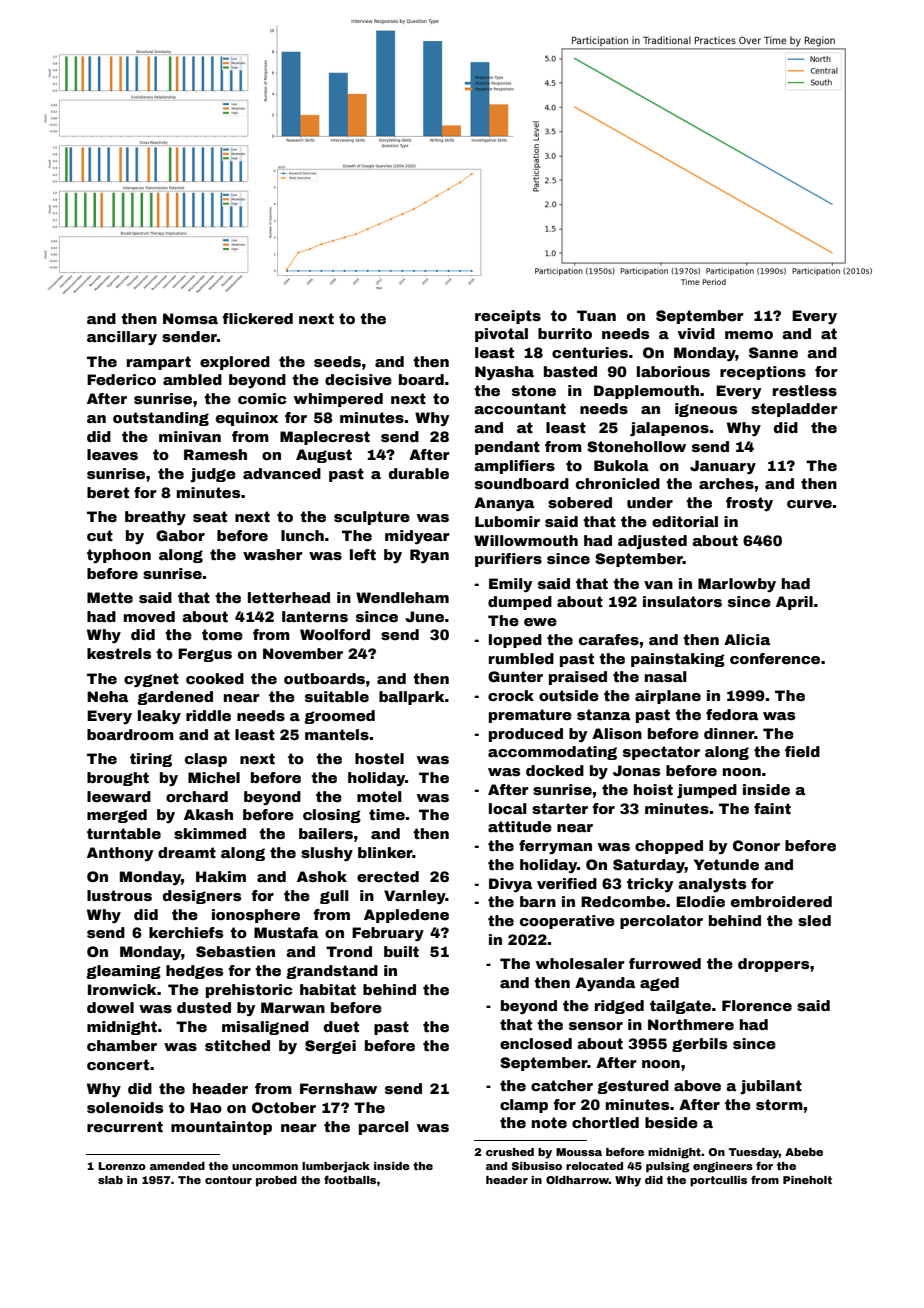  I want to click on receipts, so click(508, 317).
